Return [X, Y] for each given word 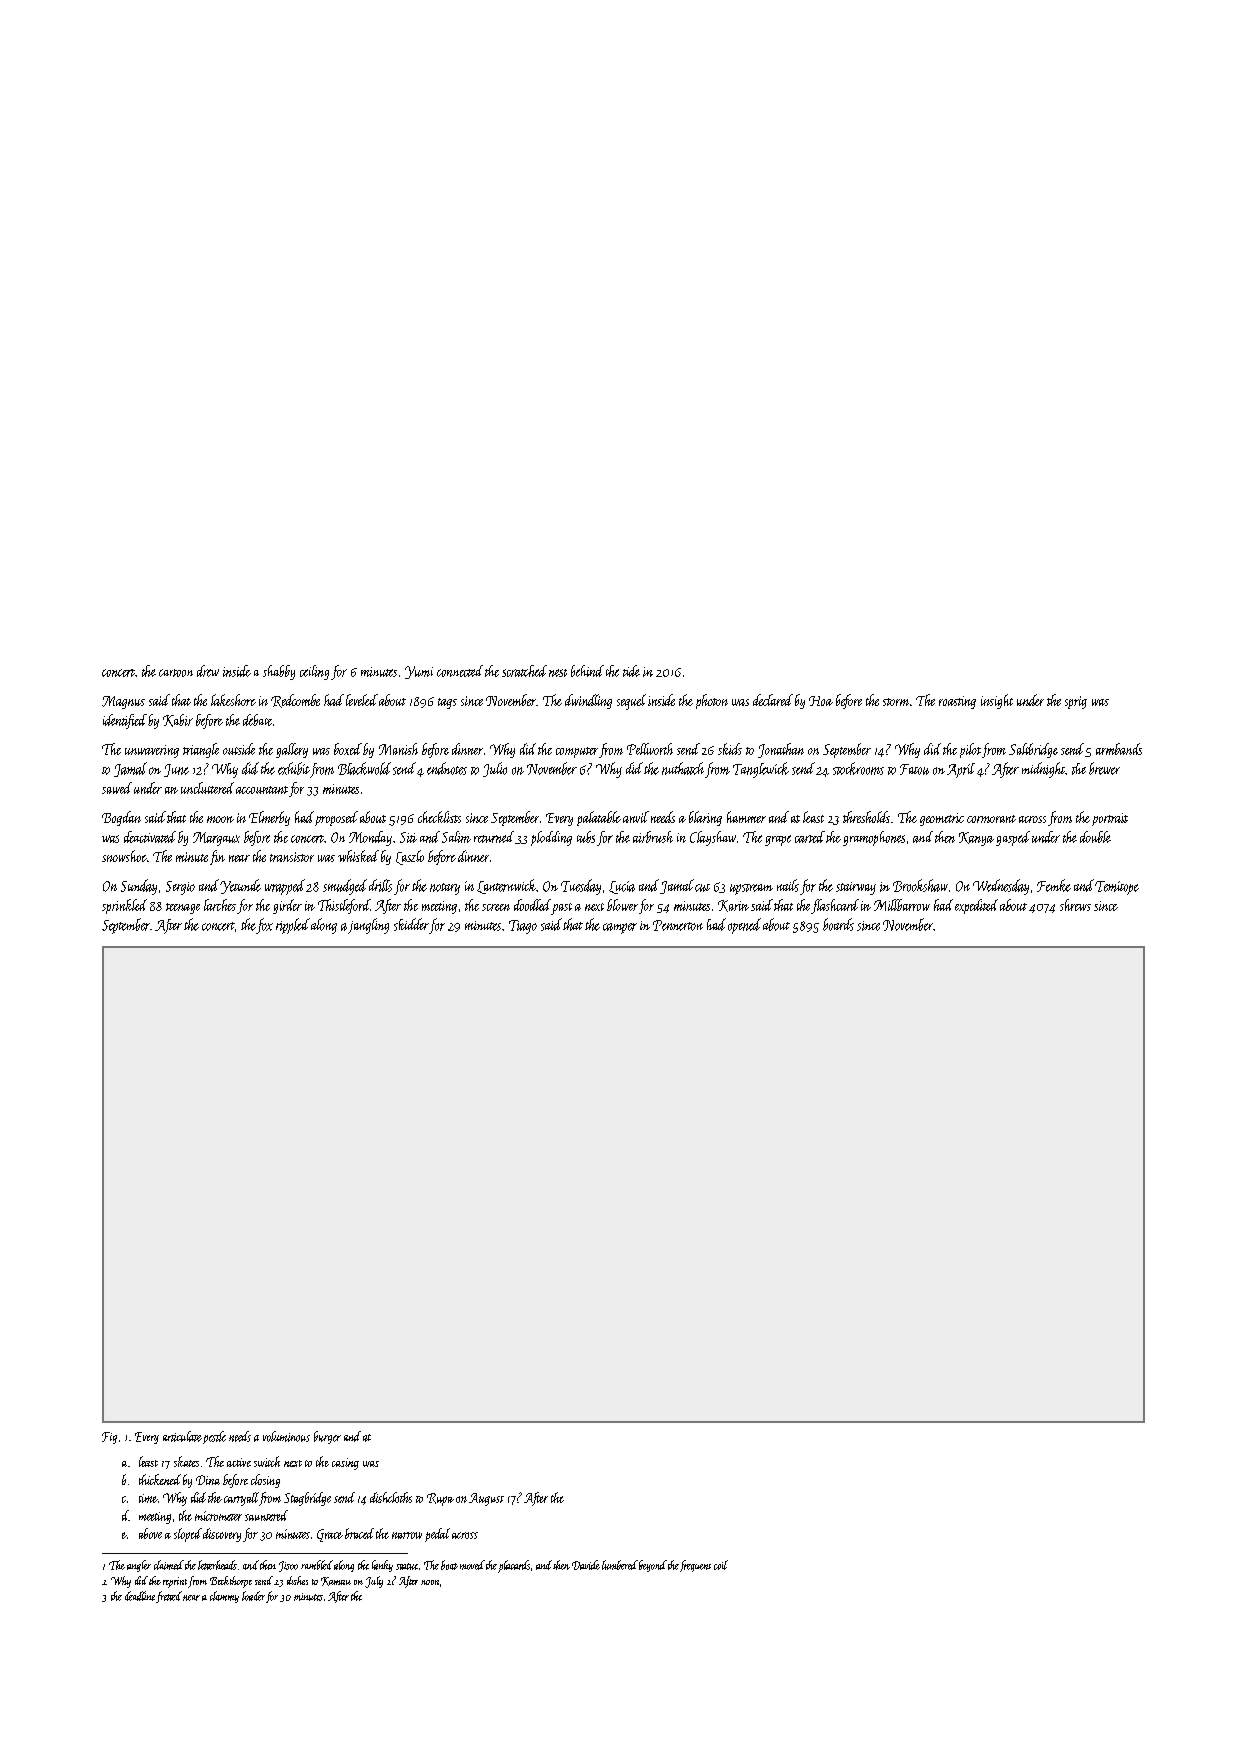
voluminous [286, 1436]
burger [327, 1437]
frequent [695, 1566]
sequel [631, 702]
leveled [362, 700]
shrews [1075, 905]
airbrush [653, 837]
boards [838, 924]
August [486, 1499]
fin [217, 857]
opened [744, 926]
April [961, 770]
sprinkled [124, 906]
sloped [188, 1535]
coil [721, 1565]
